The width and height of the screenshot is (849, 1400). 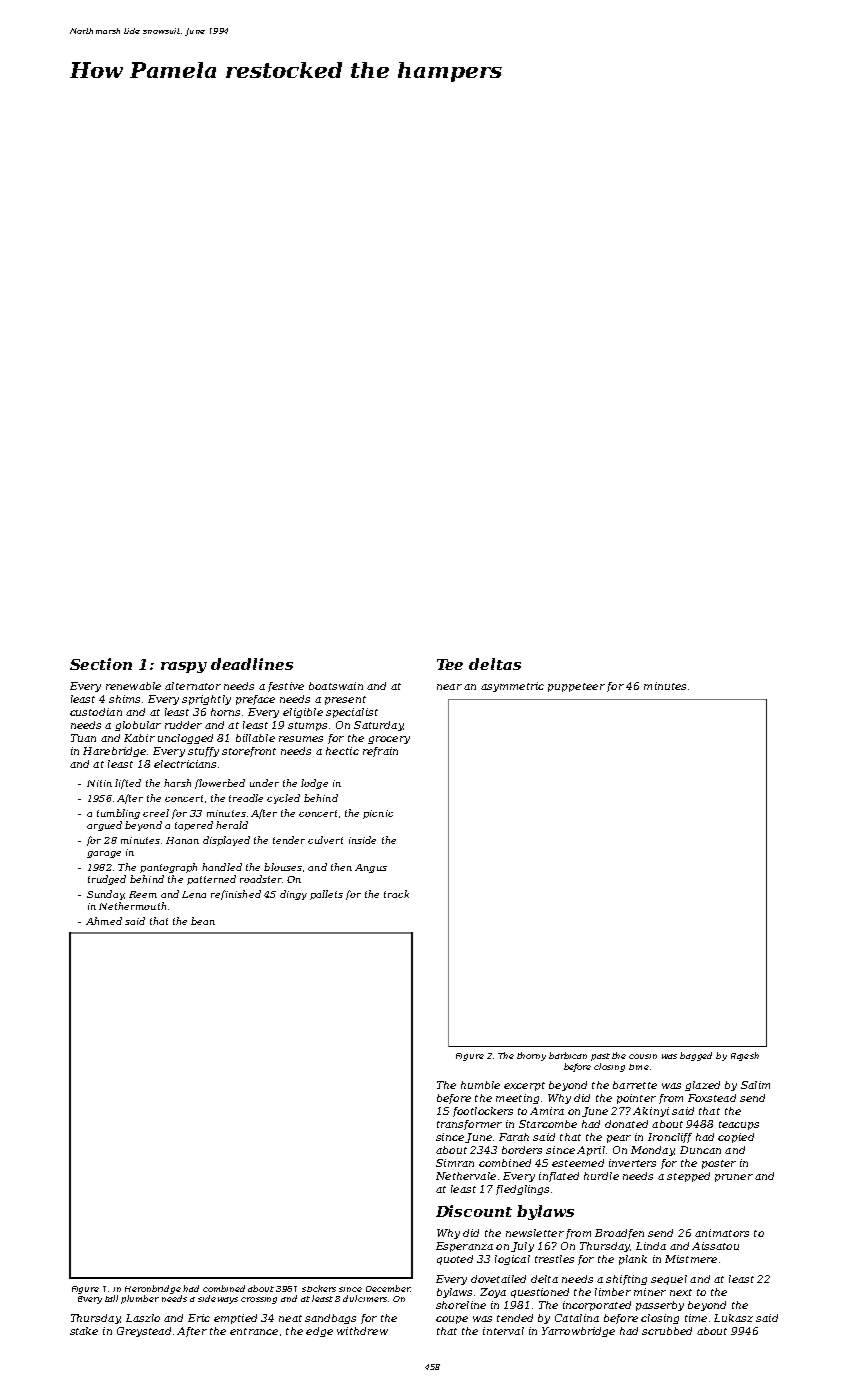 What do you see at coordinates (380, 752) in the screenshot?
I see `refrain` at bounding box center [380, 752].
